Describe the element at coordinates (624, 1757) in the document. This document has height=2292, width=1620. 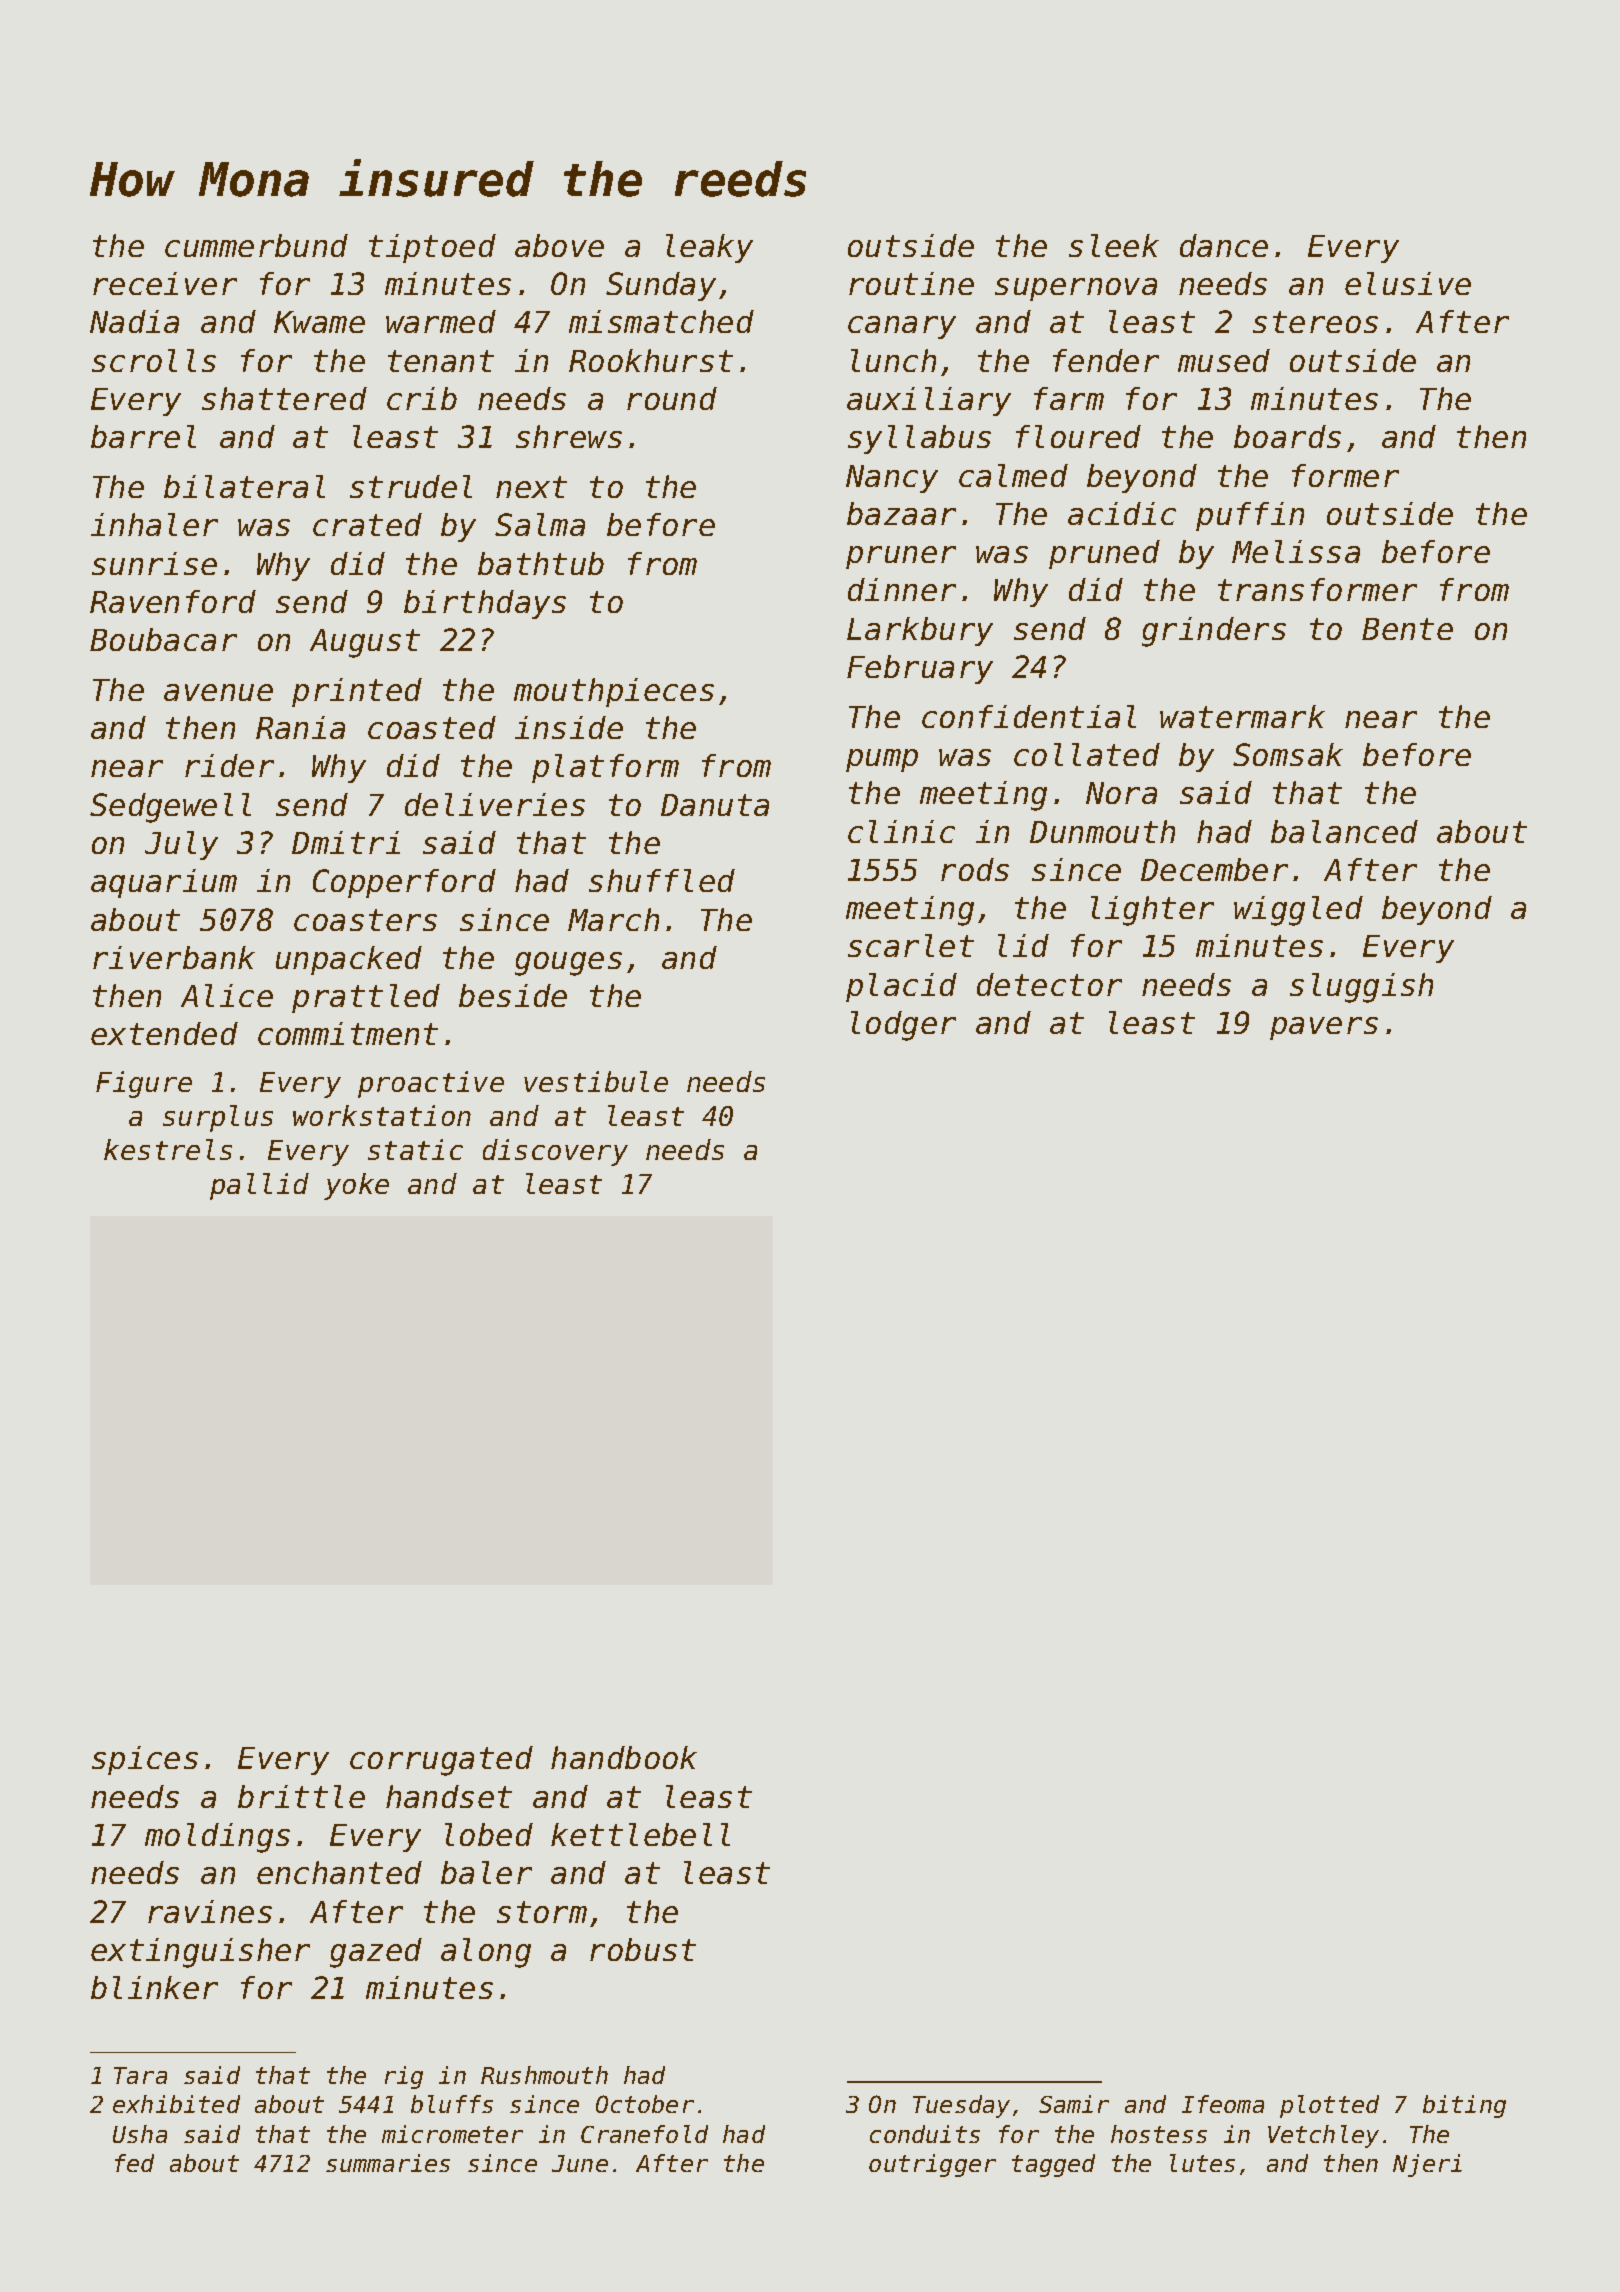
I see `handbook` at that location.
